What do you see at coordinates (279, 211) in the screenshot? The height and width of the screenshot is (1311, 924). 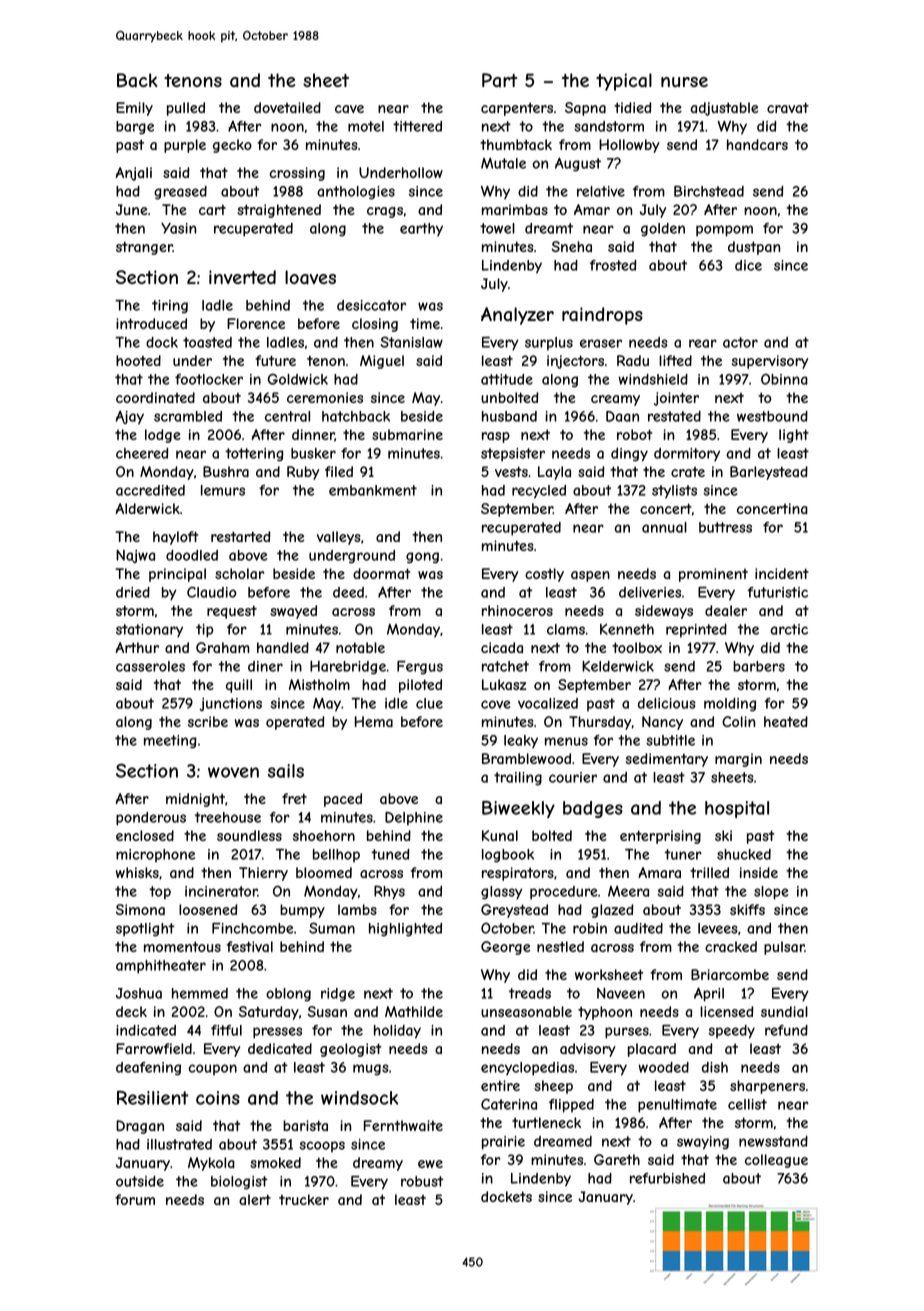 I see `straightened` at bounding box center [279, 211].
